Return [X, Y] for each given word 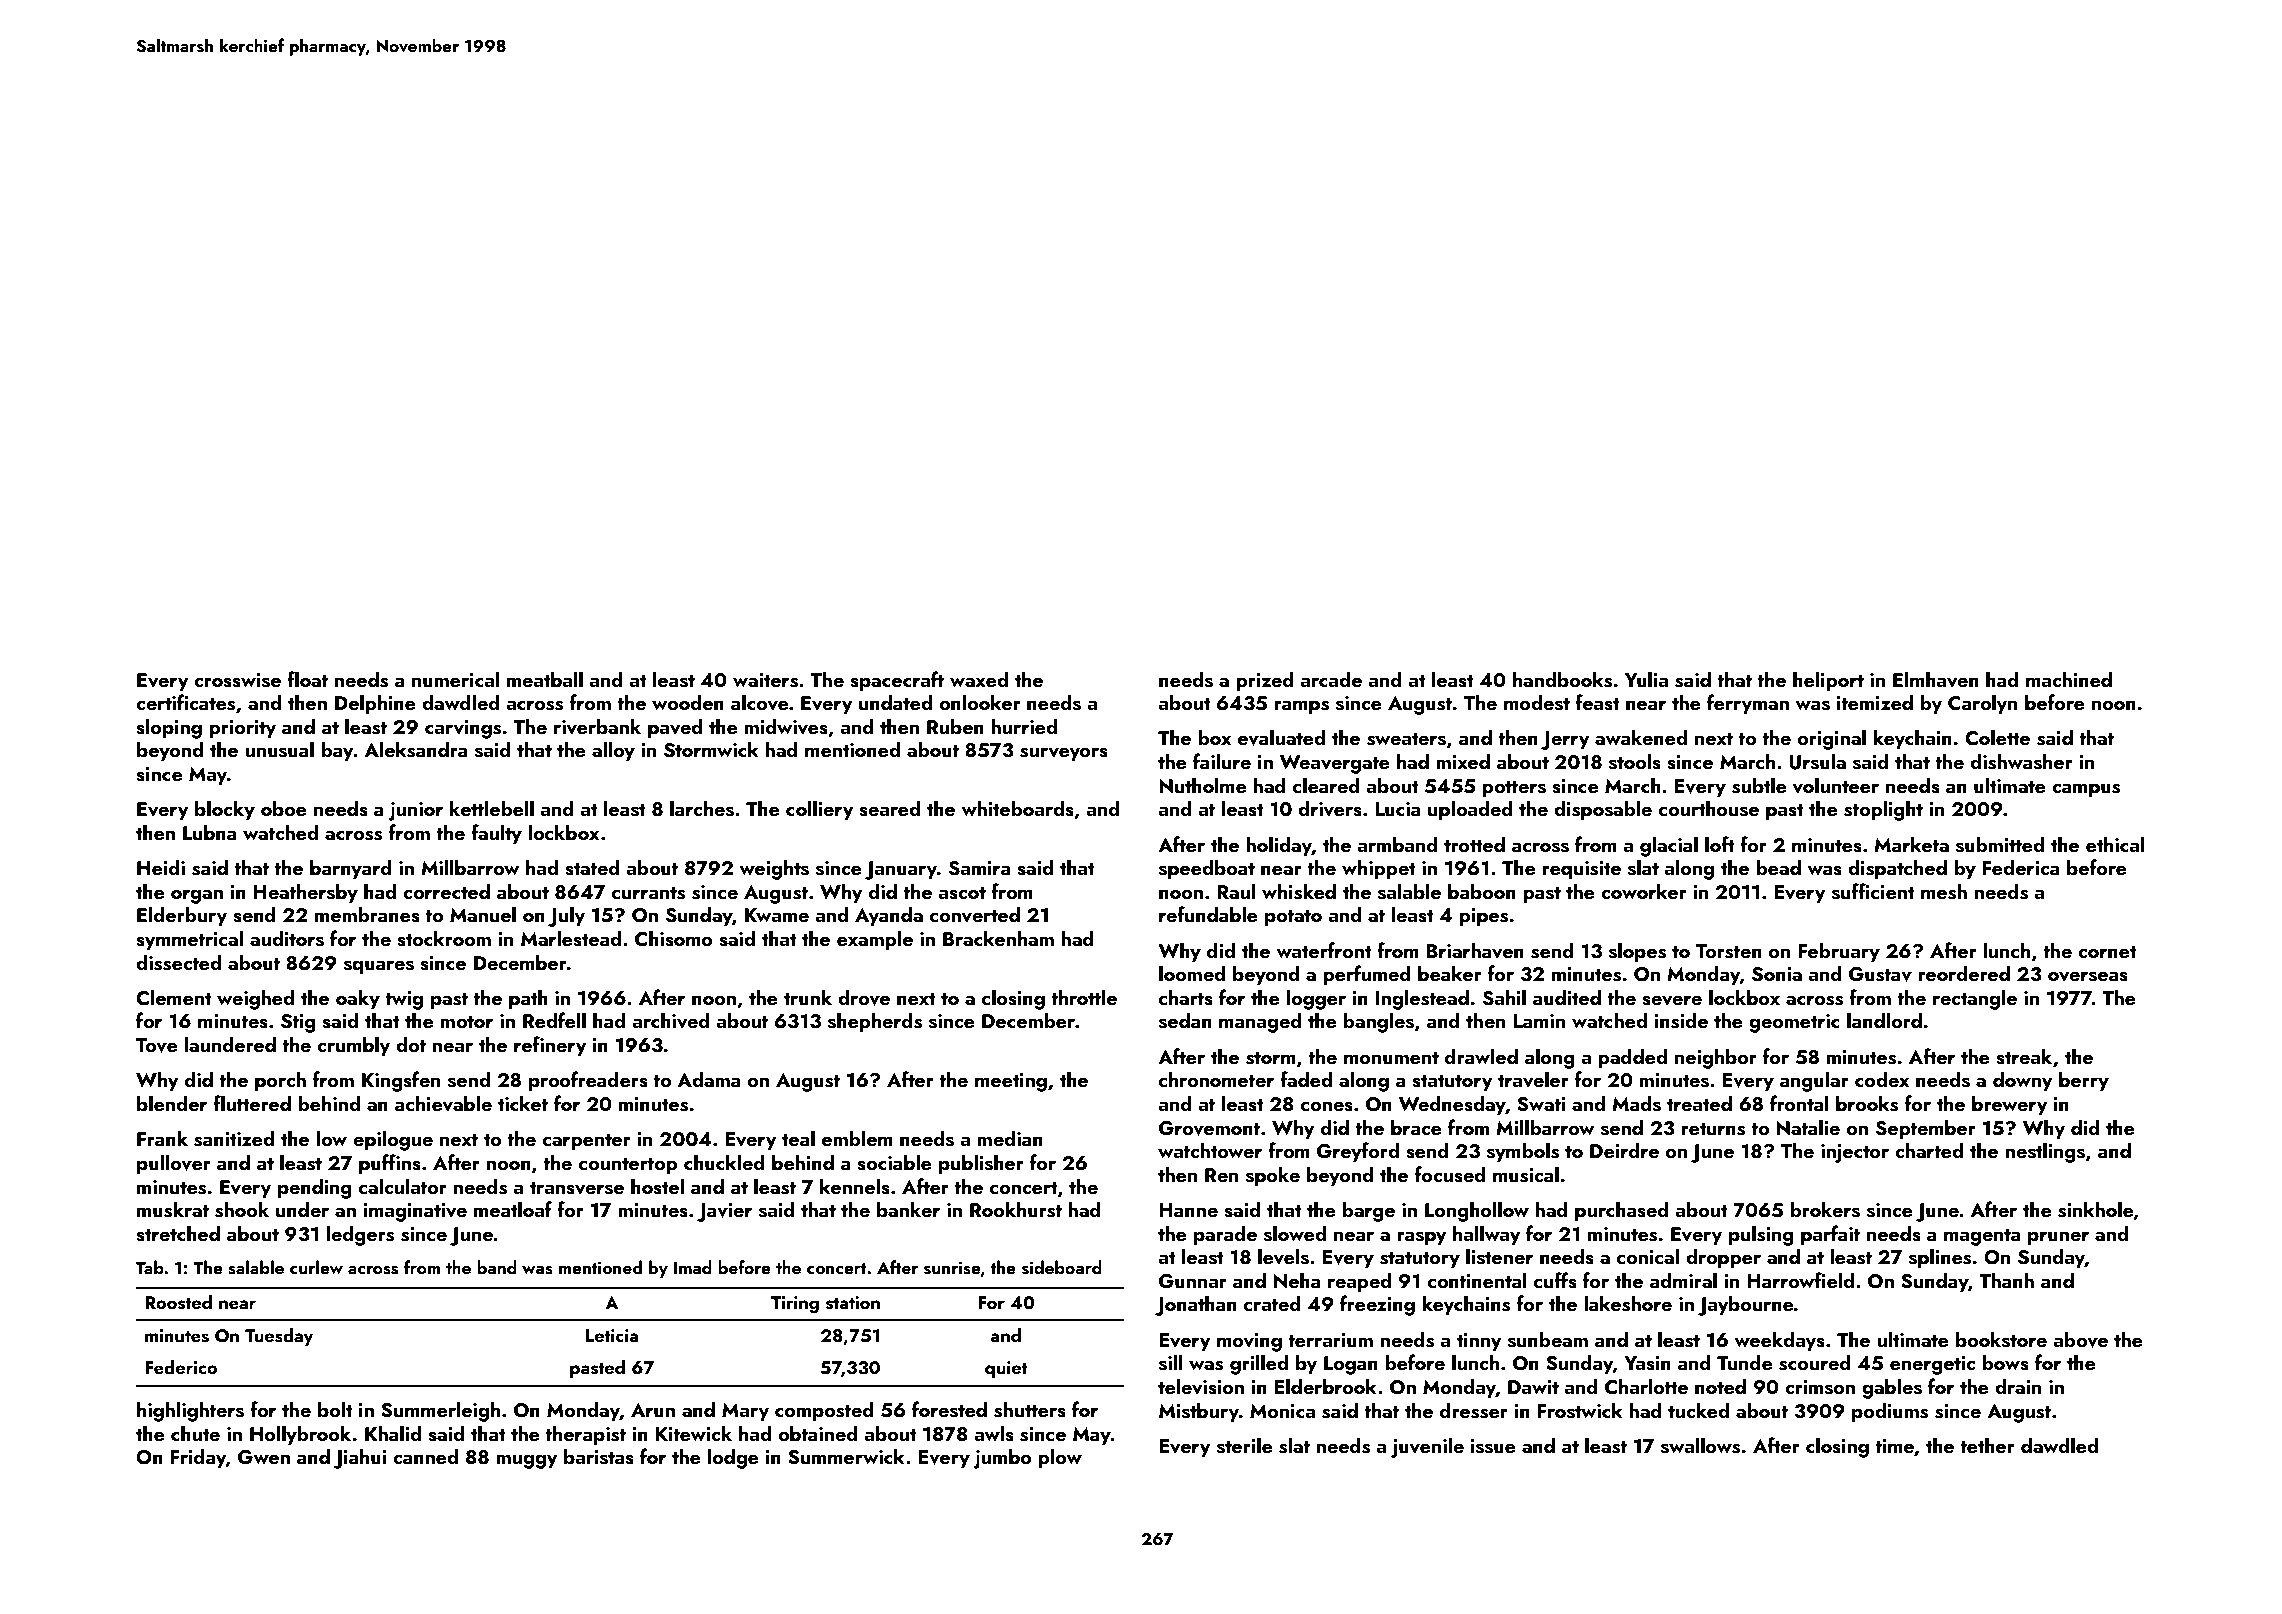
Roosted [178, 1302]
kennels [855, 1186]
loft [1720, 844]
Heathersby [305, 893]
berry [2084, 1081]
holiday [1279, 846]
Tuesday [279, 1337]
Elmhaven [1936, 679]
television [1201, 1386]
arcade [1331, 679]
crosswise [237, 680]
